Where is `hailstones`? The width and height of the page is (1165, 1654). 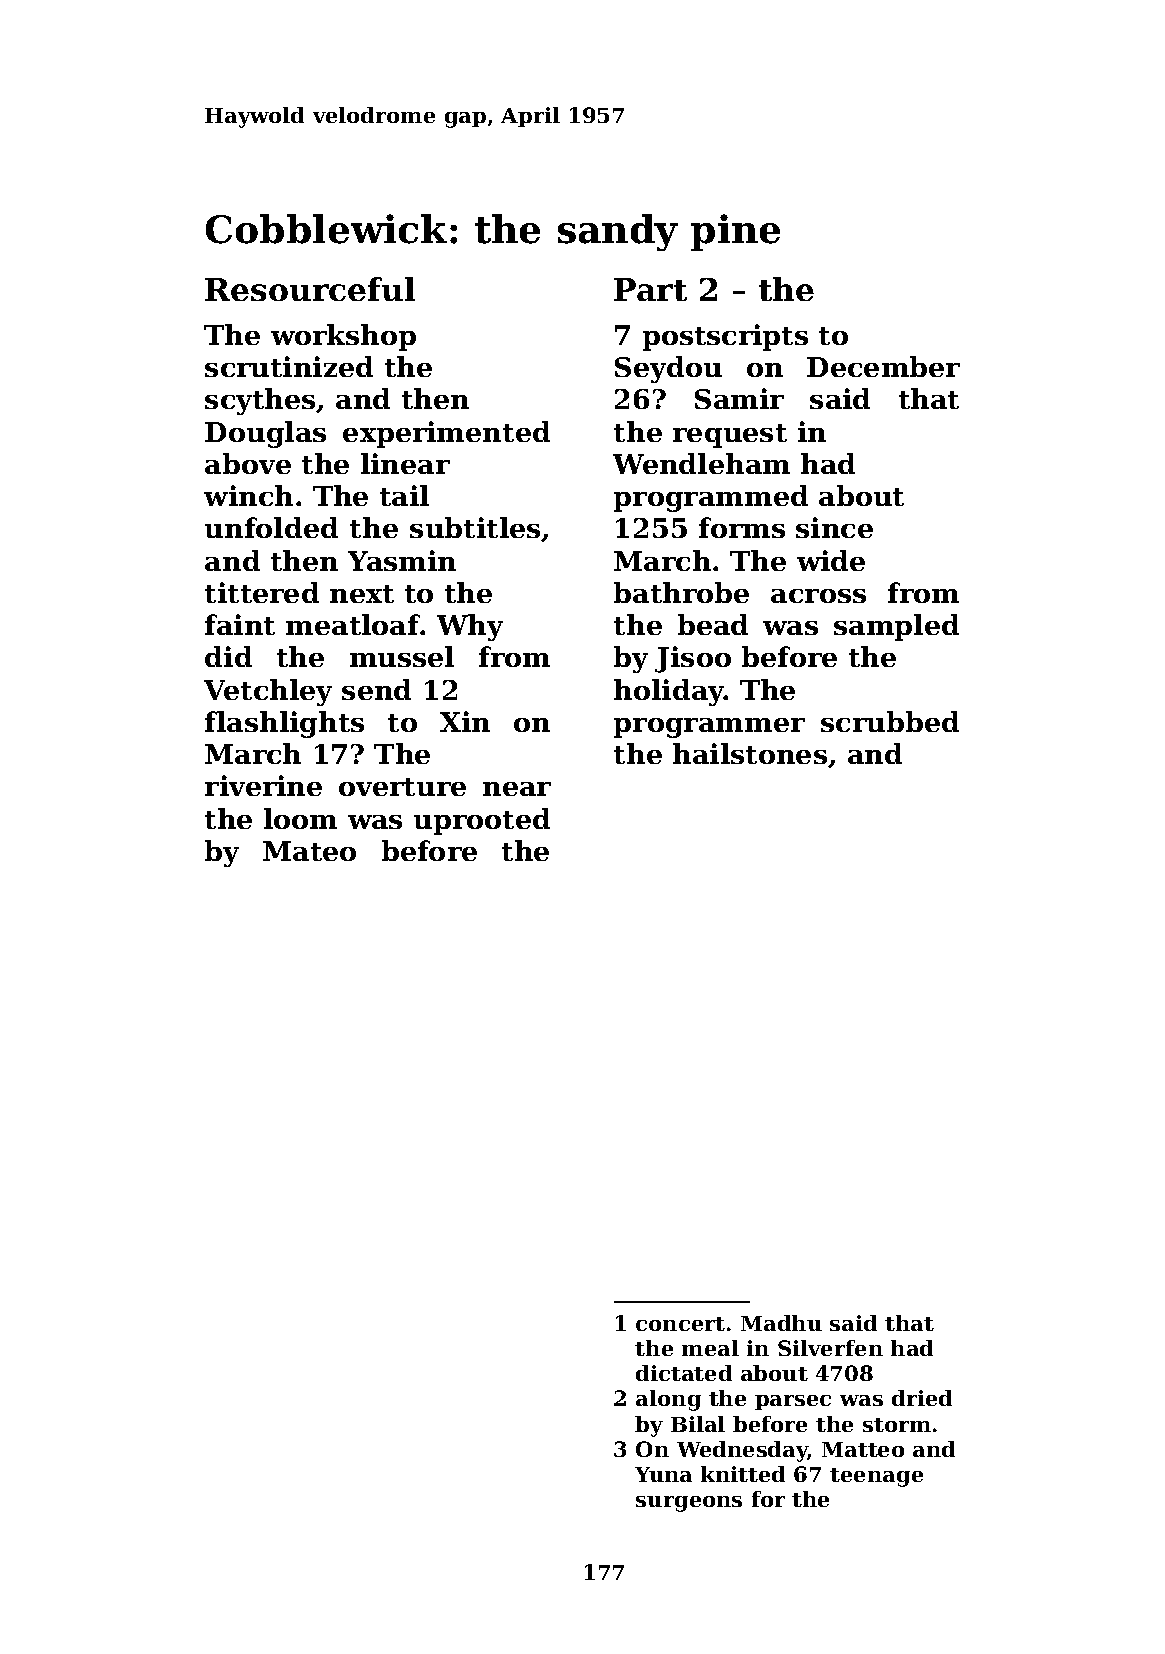
hailstones is located at coordinates (750, 753).
